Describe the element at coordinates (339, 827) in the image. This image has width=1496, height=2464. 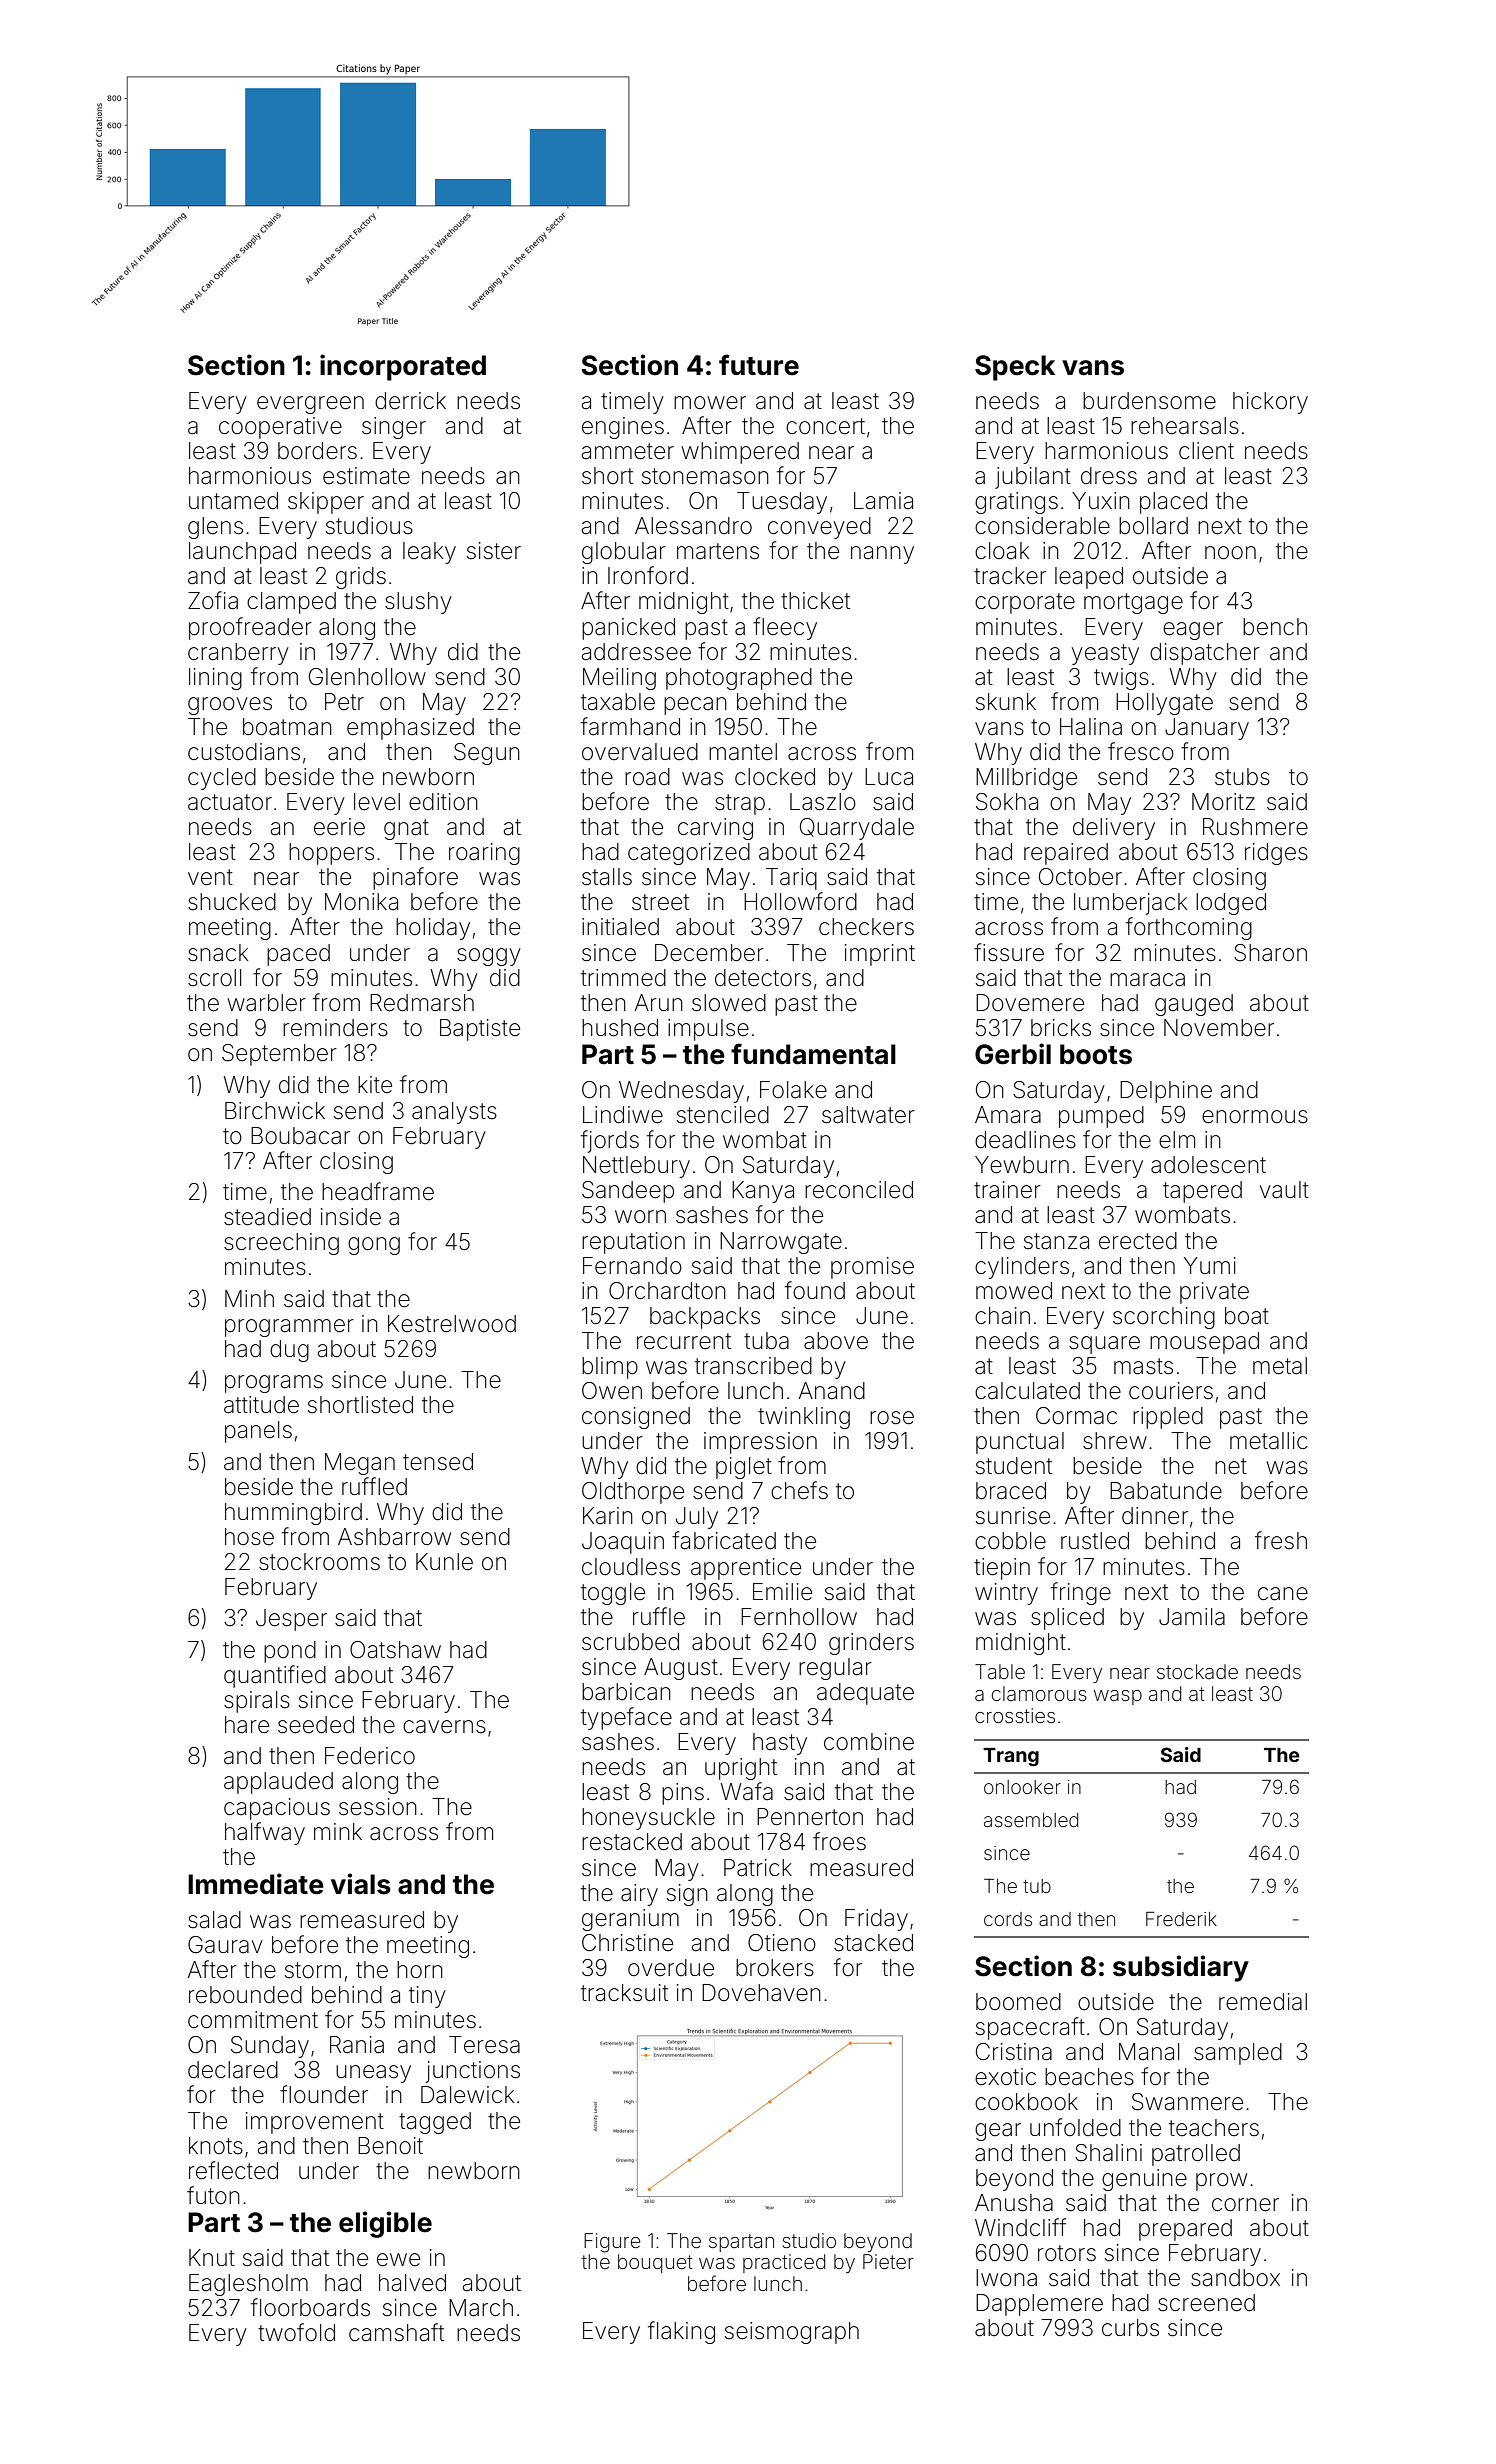
I see `eerie` at that location.
